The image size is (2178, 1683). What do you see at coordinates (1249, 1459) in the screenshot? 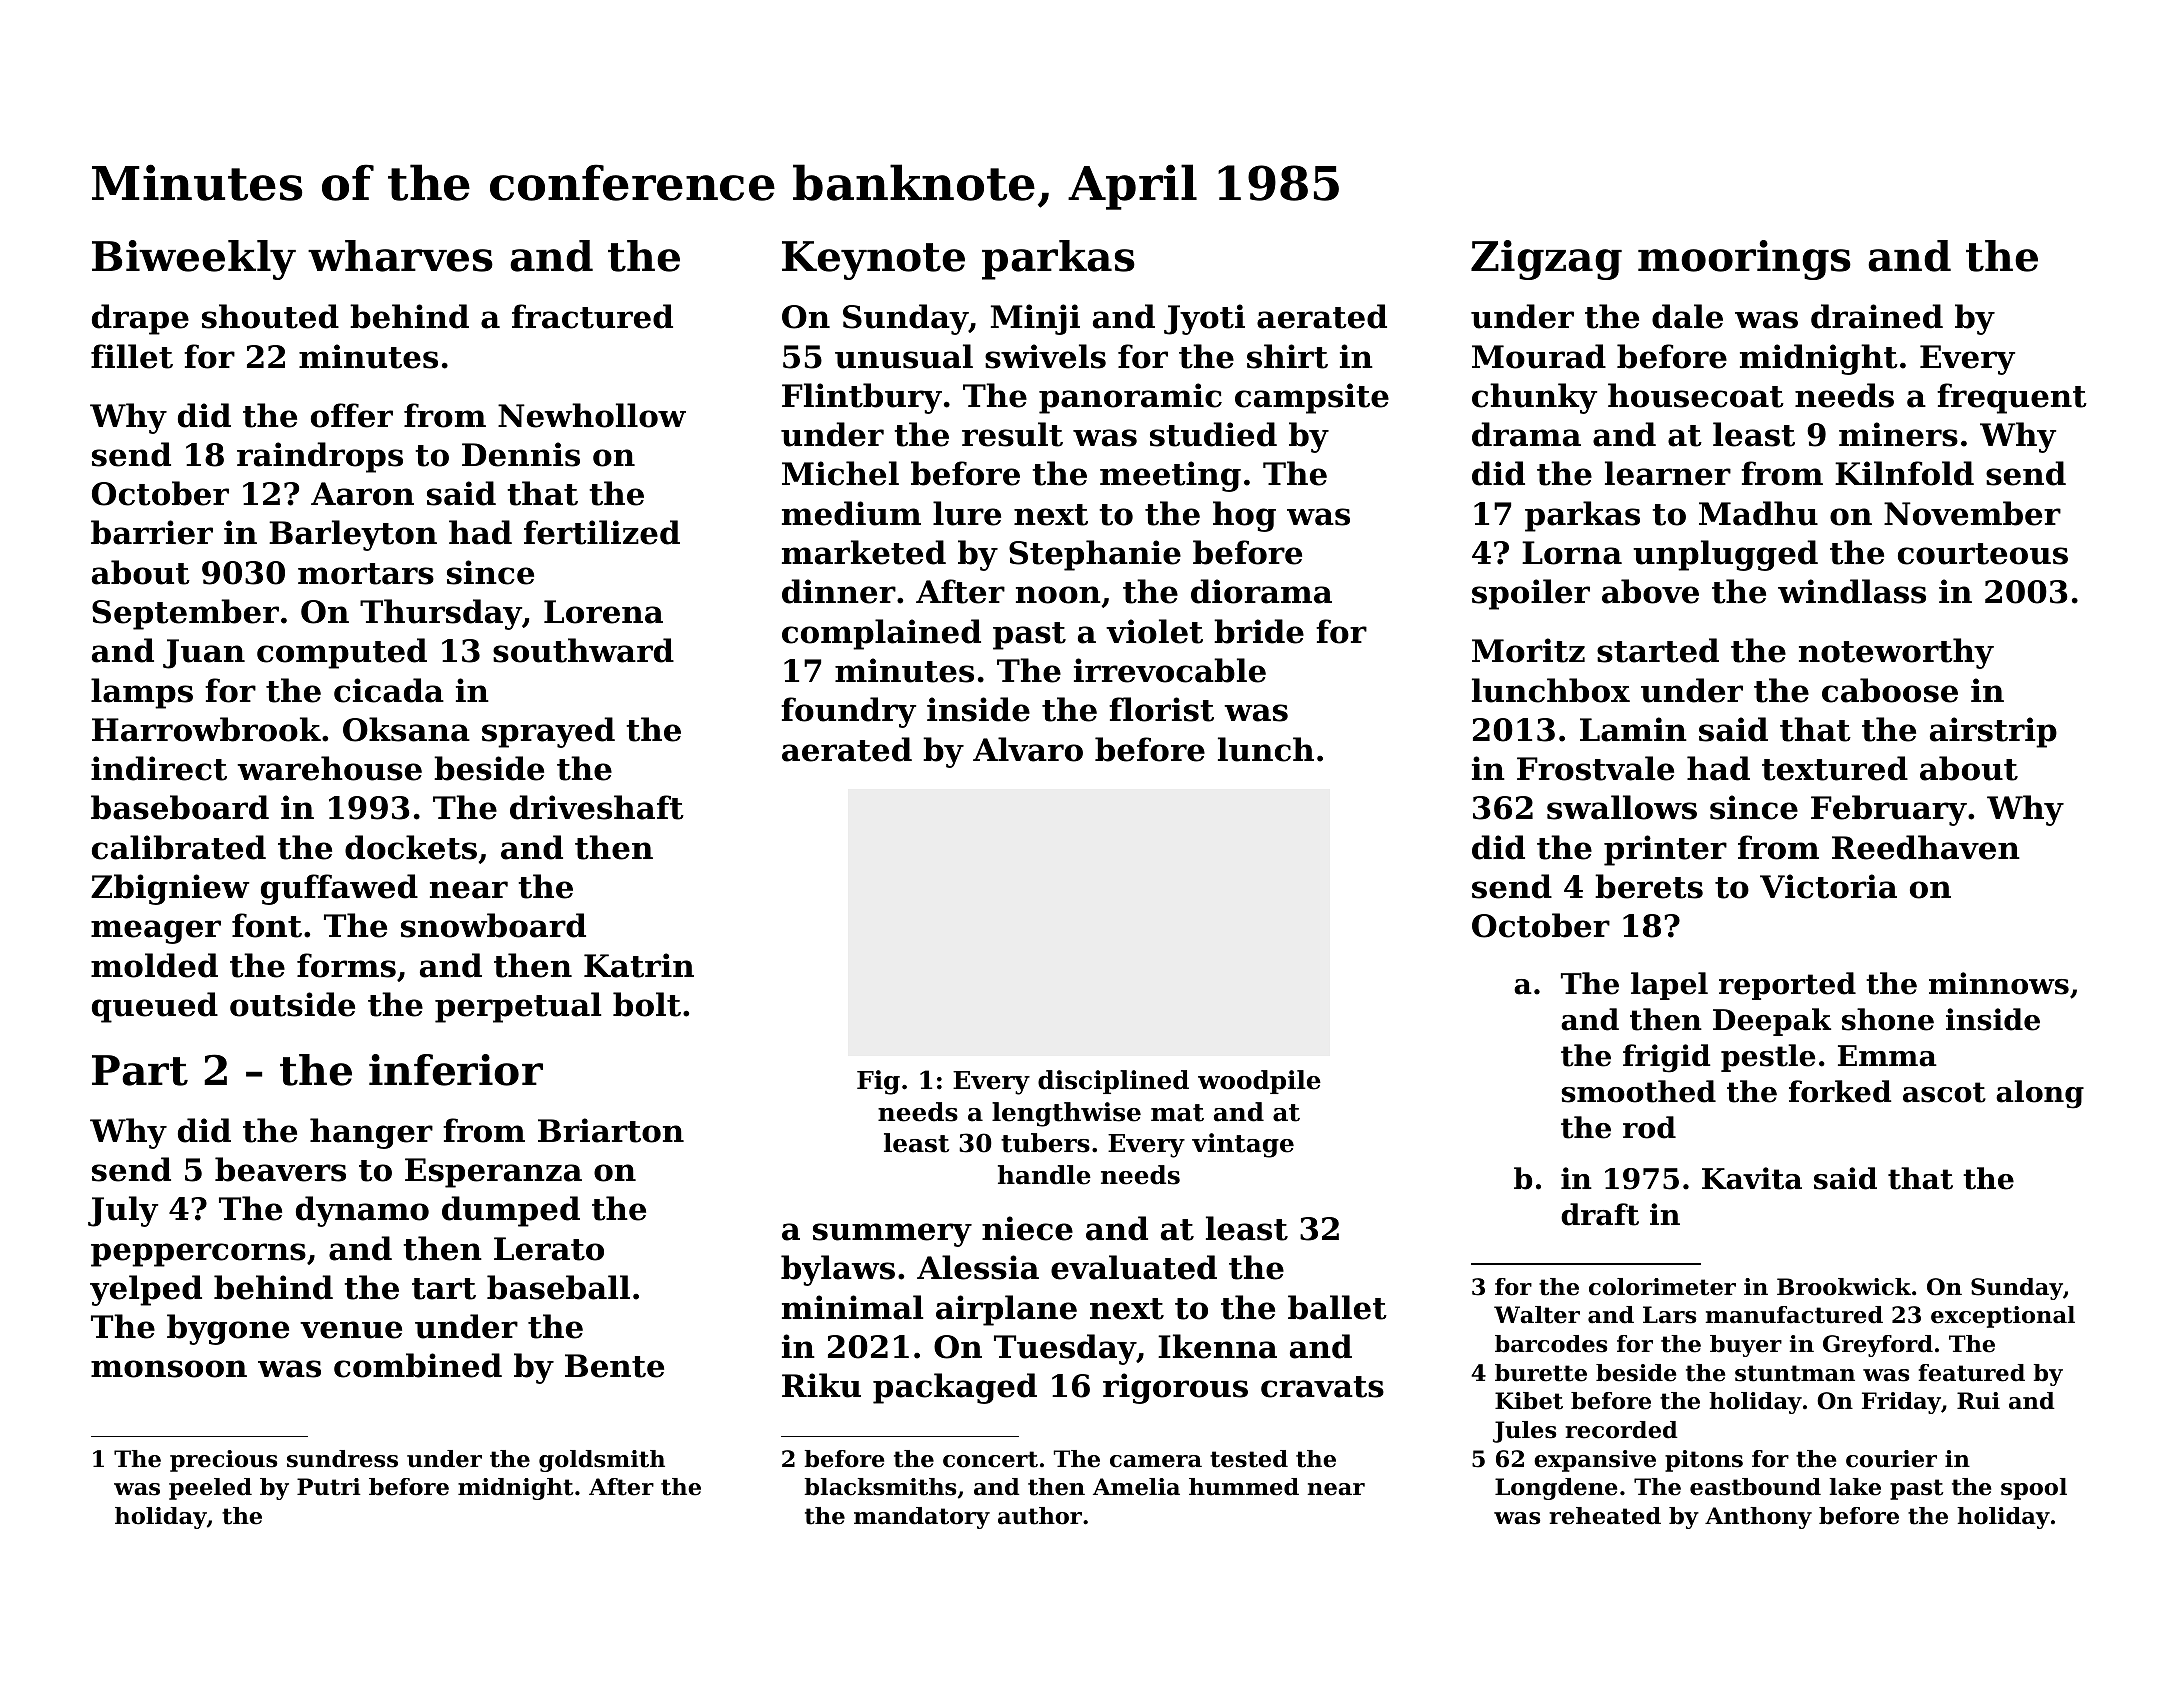
I see `tested` at bounding box center [1249, 1459].
